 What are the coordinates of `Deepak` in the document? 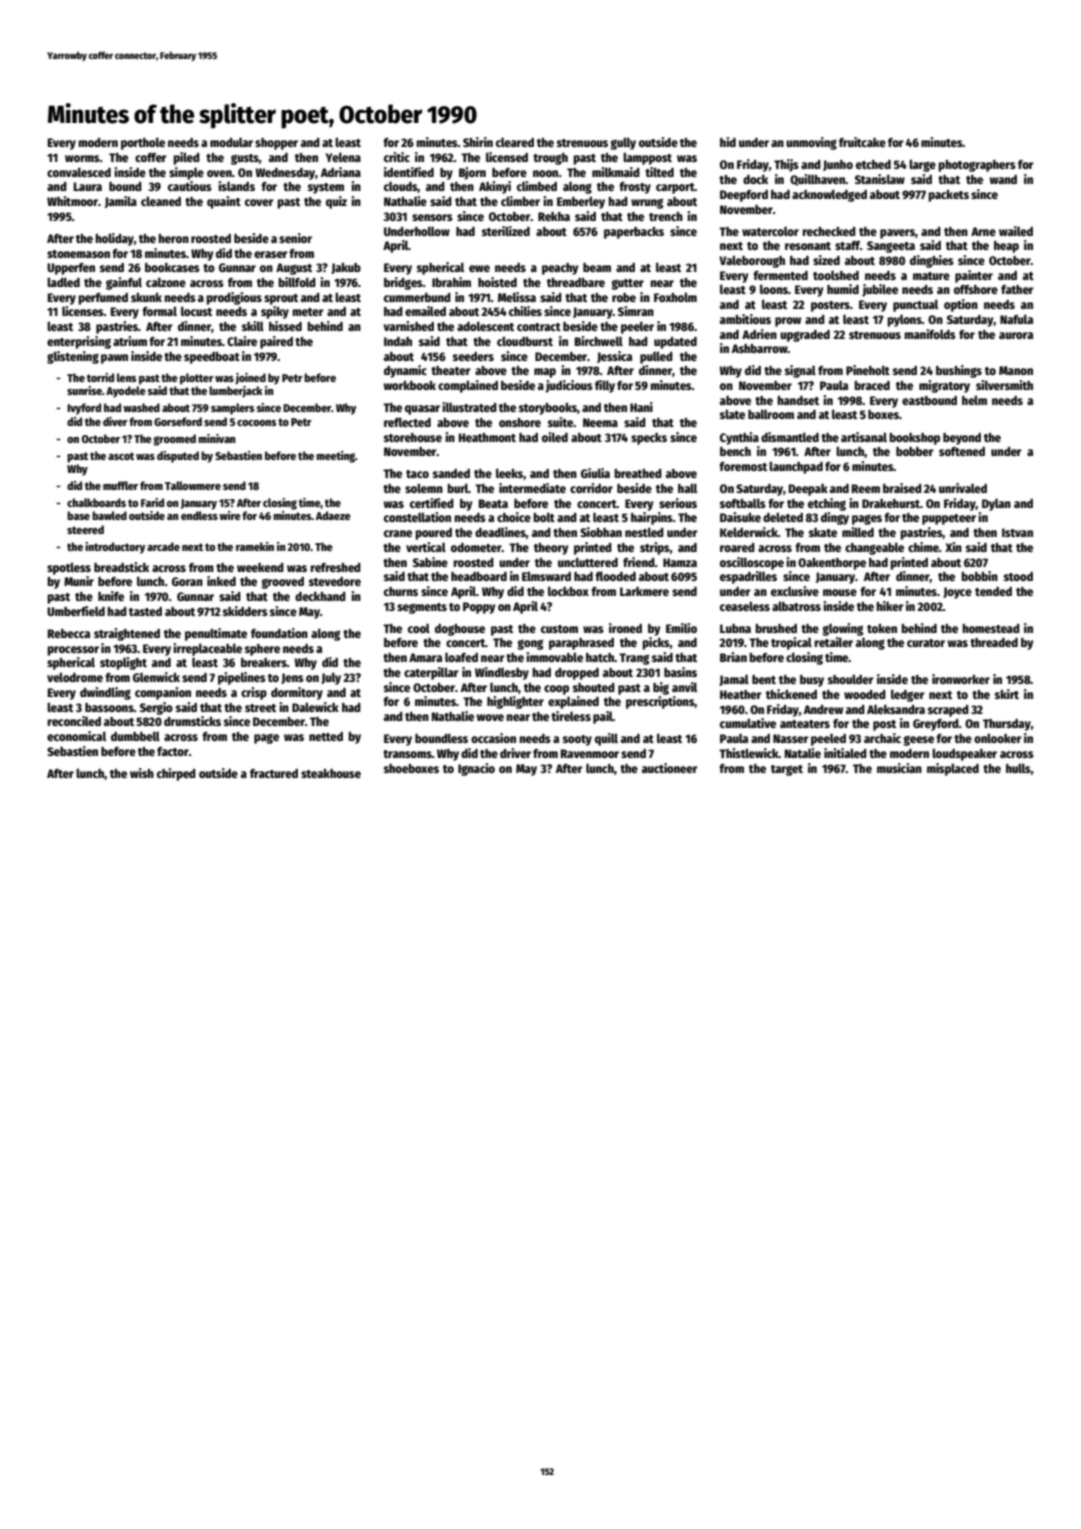 It's located at (808, 490).
